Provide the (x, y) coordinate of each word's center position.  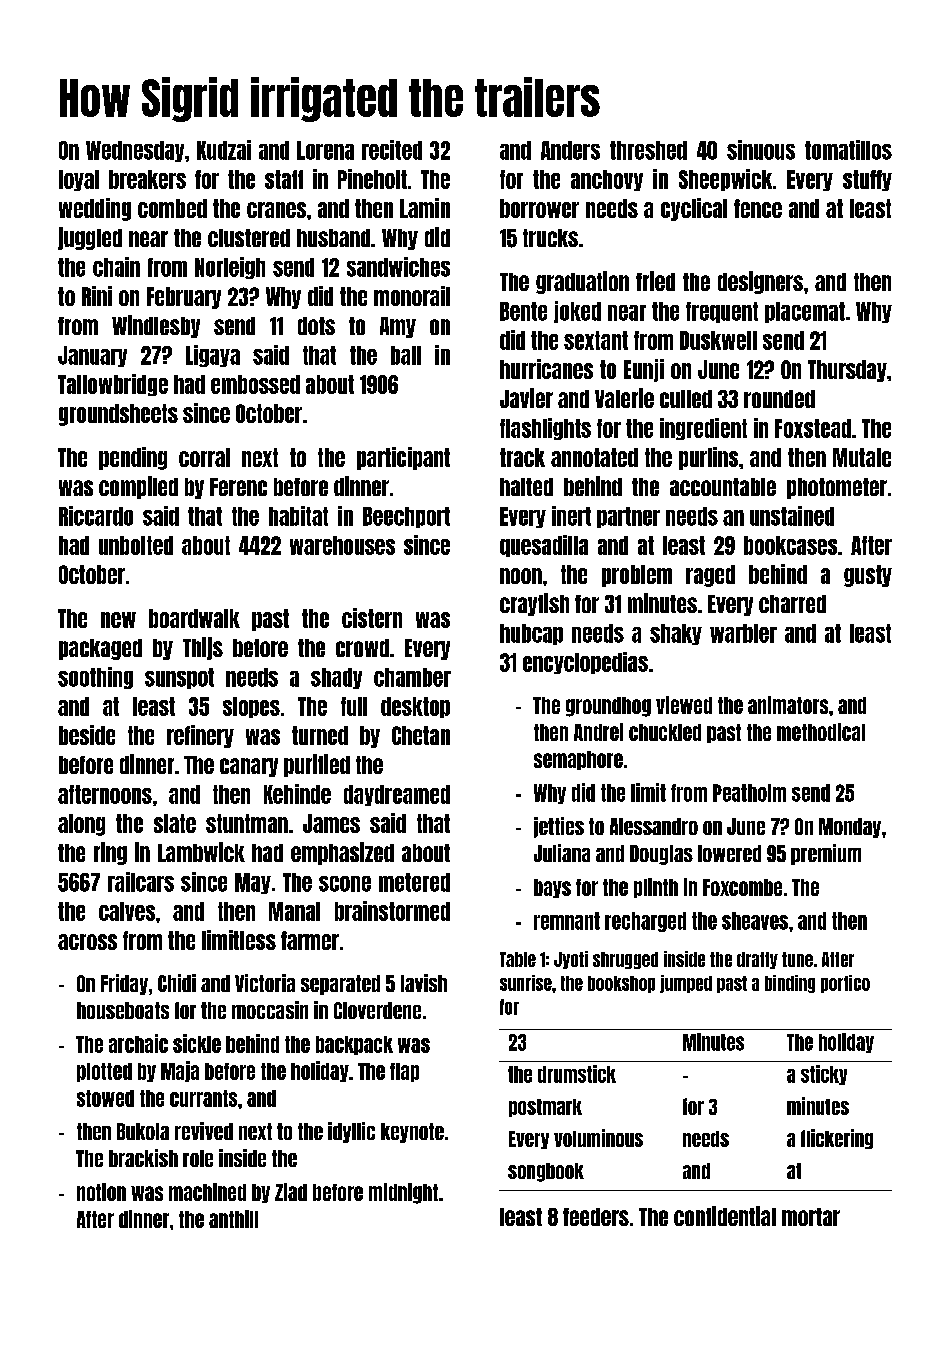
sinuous (761, 150)
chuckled (665, 732)
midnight (403, 1193)
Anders (570, 150)
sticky (824, 1075)
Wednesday (135, 151)
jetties (559, 827)
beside (87, 735)
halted (526, 487)
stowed (105, 1098)
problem (637, 576)
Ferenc (238, 487)
